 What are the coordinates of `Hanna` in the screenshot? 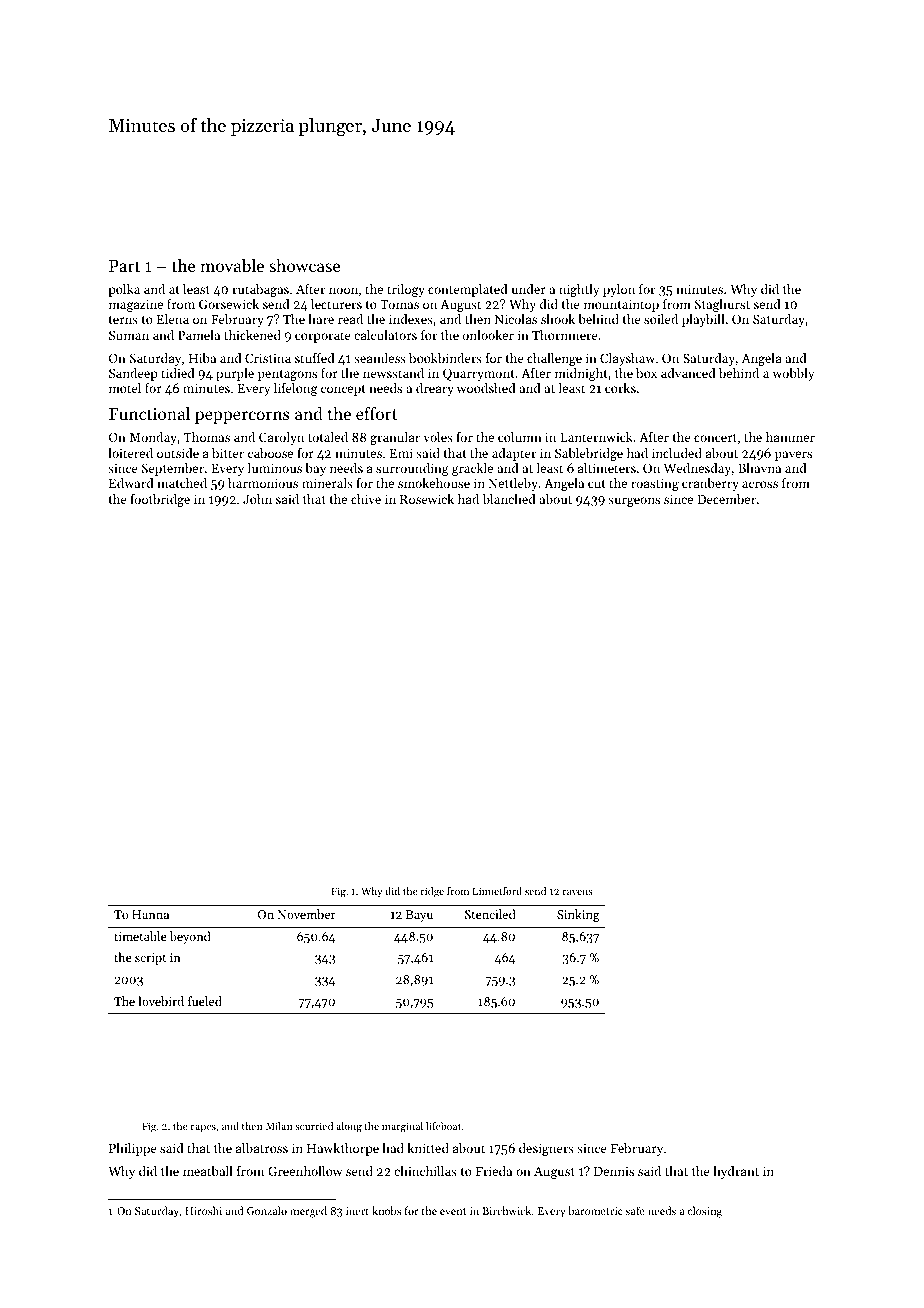 It's located at (150, 914).
